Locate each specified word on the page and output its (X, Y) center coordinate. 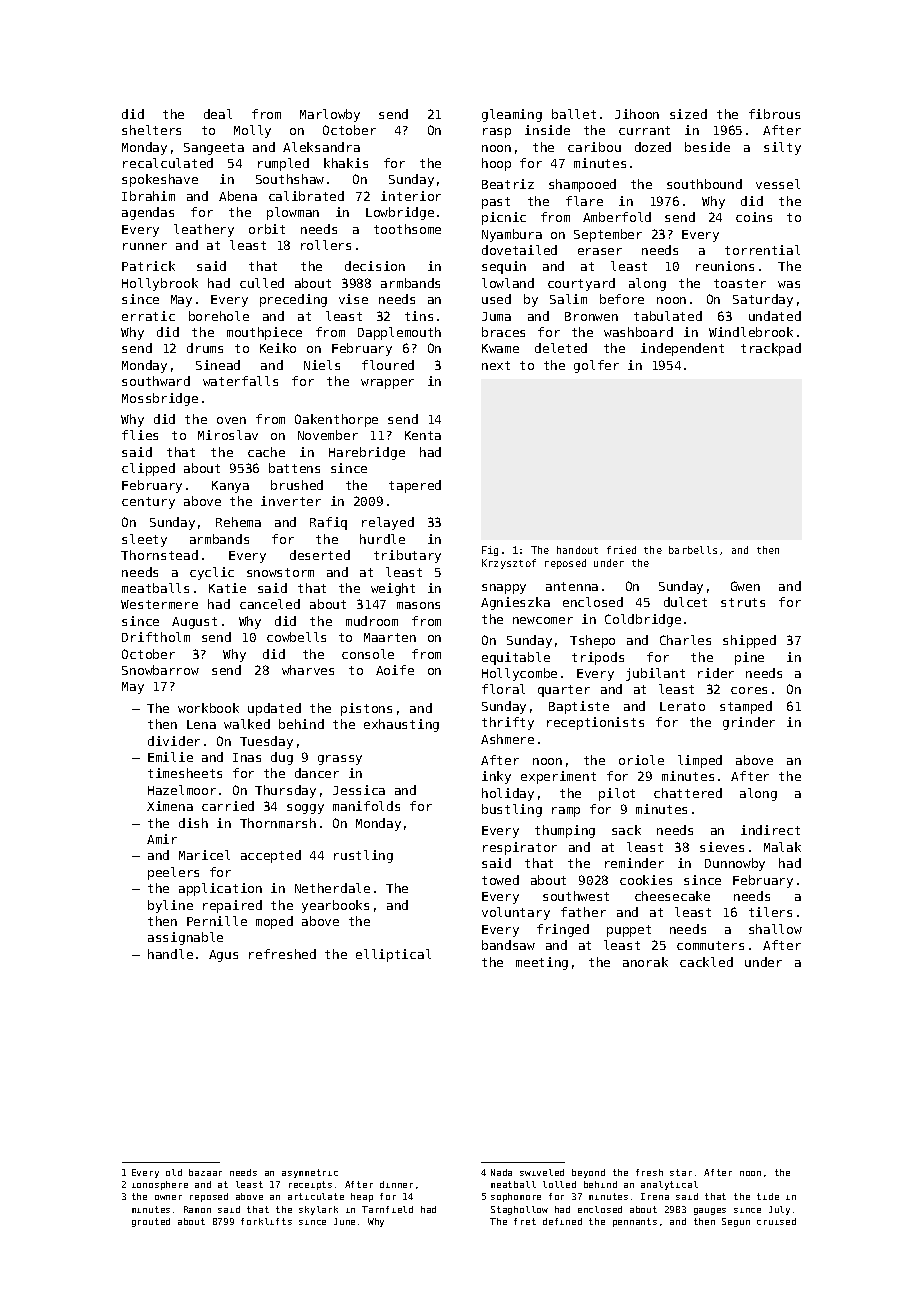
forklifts (266, 1221)
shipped (749, 641)
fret (525, 1221)
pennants (635, 1222)
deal (218, 114)
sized (688, 114)
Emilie (170, 757)
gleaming (512, 115)
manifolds (366, 806)
